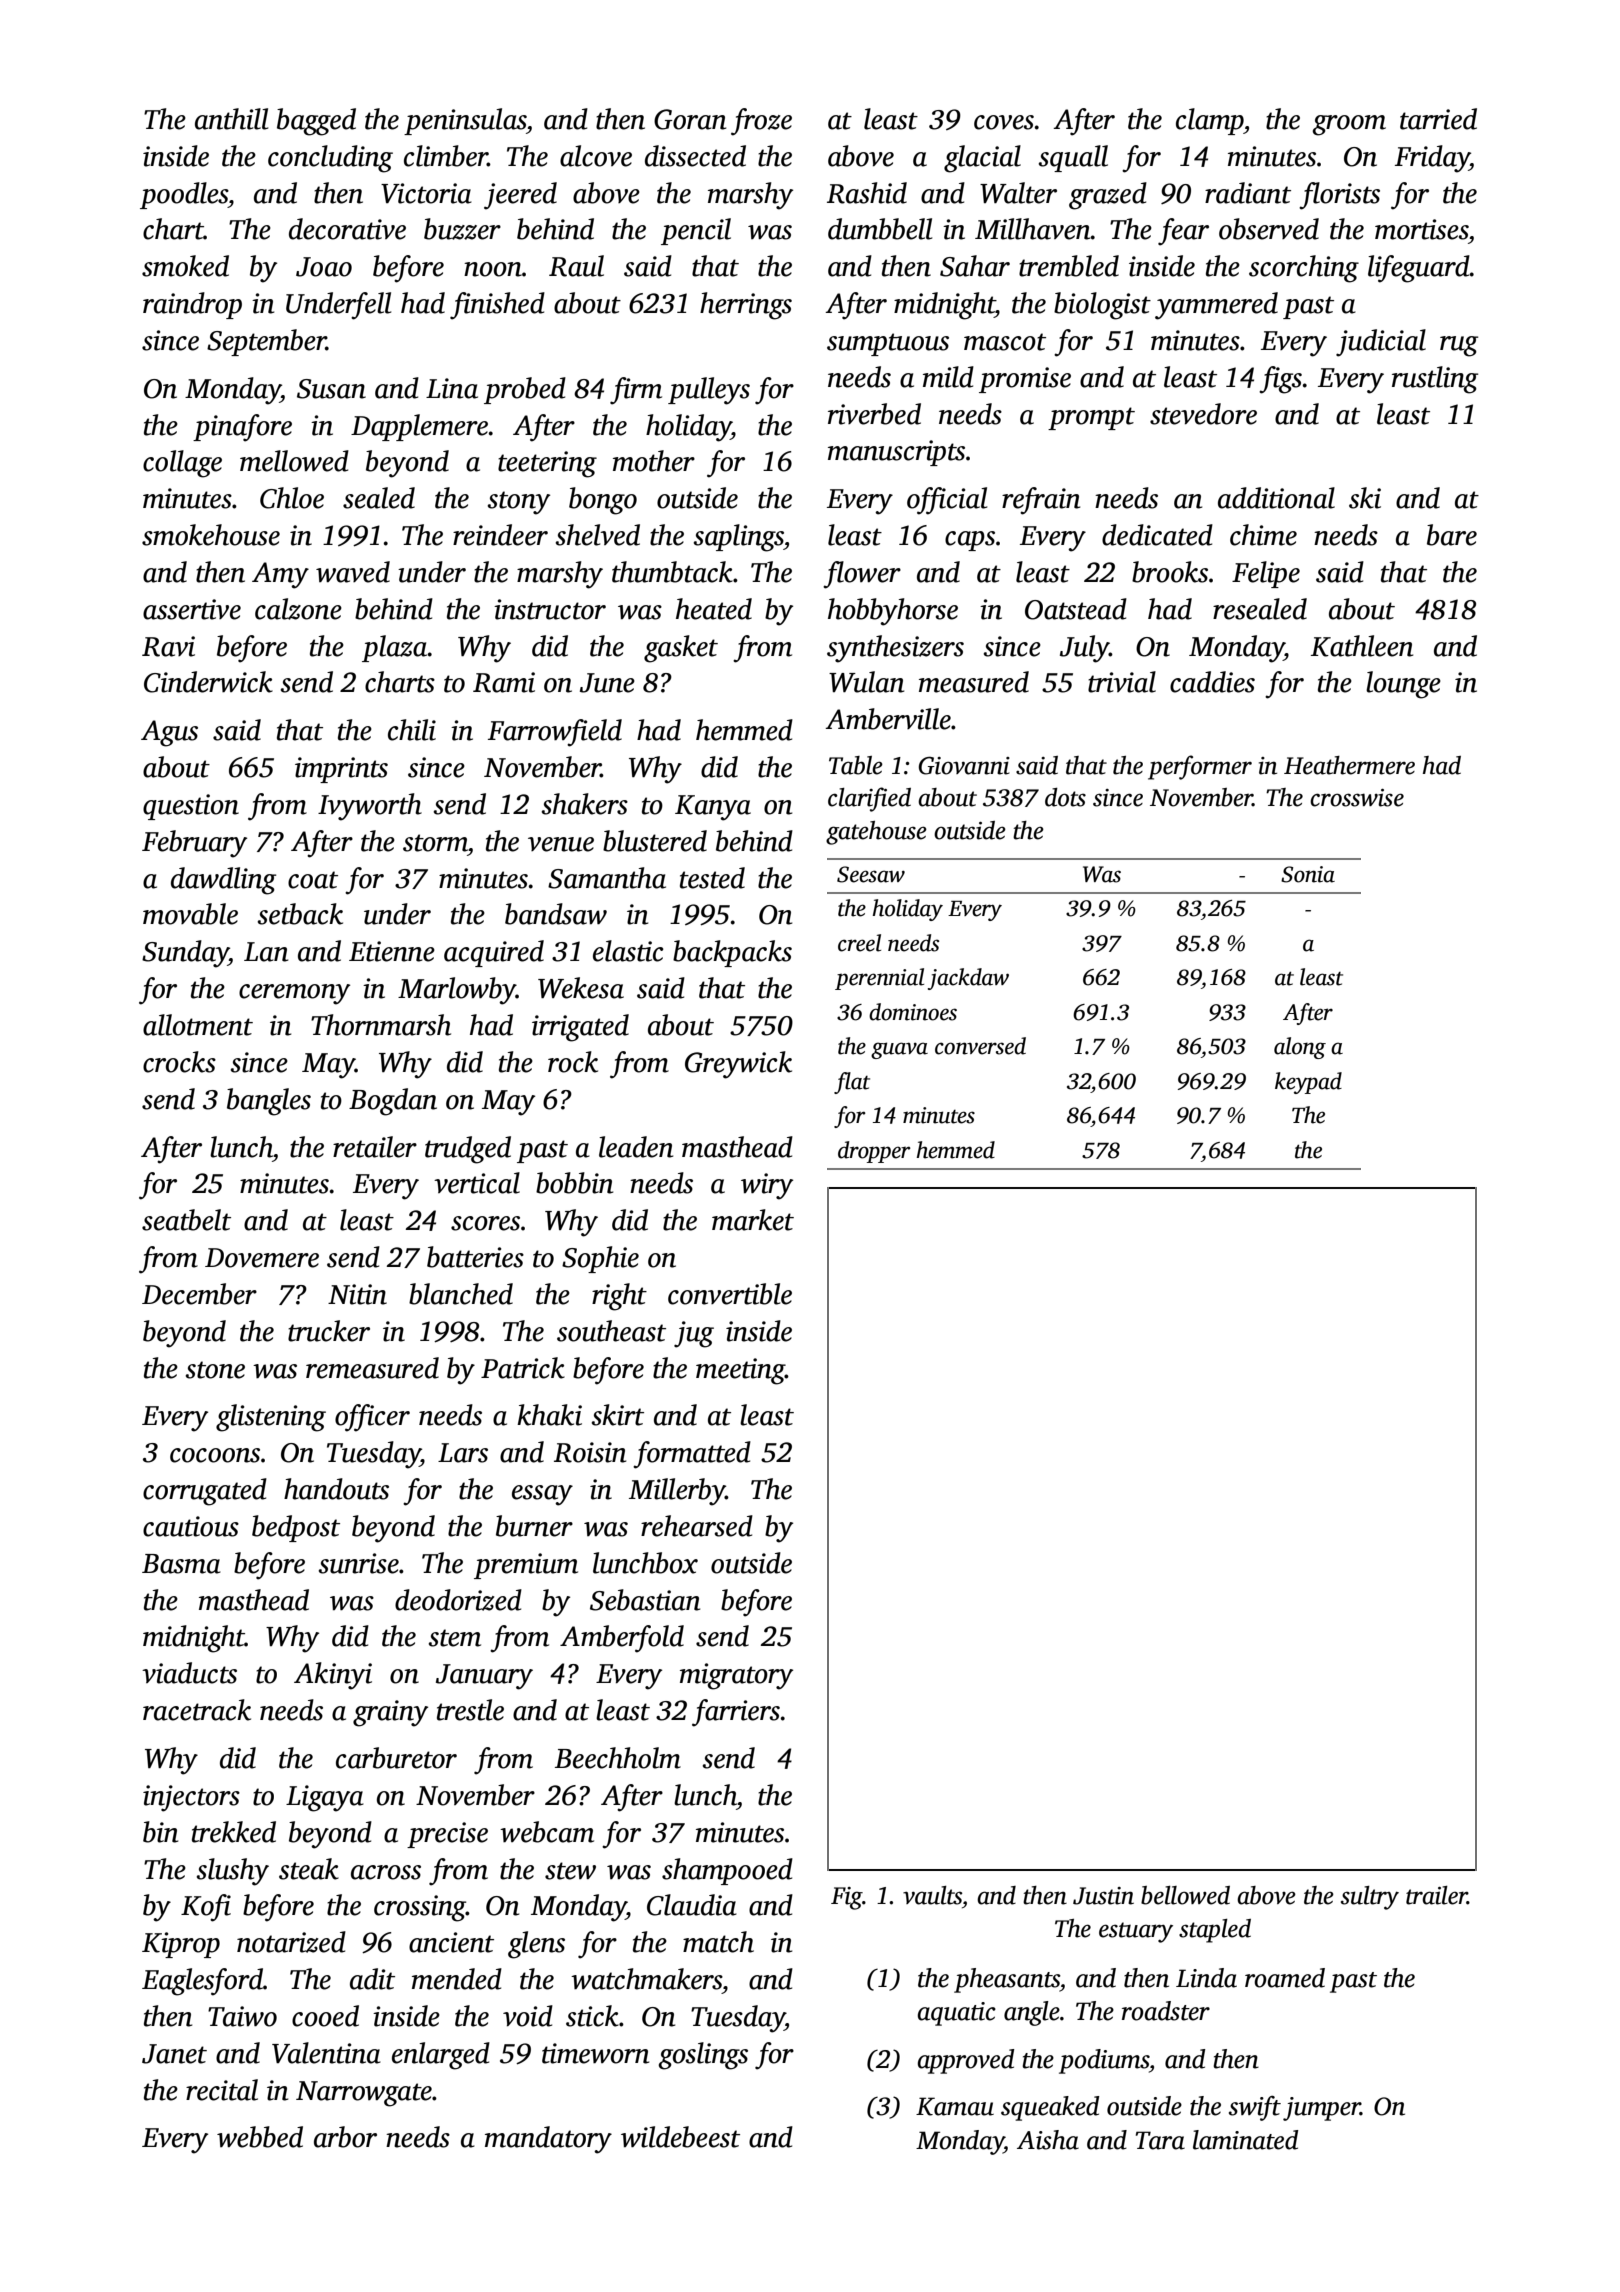 Image resolution: width=1620 pixels, height=2292 pixels. Describe the element at coordinates (475, 1257) in the page. I see `batteries` at that location.
